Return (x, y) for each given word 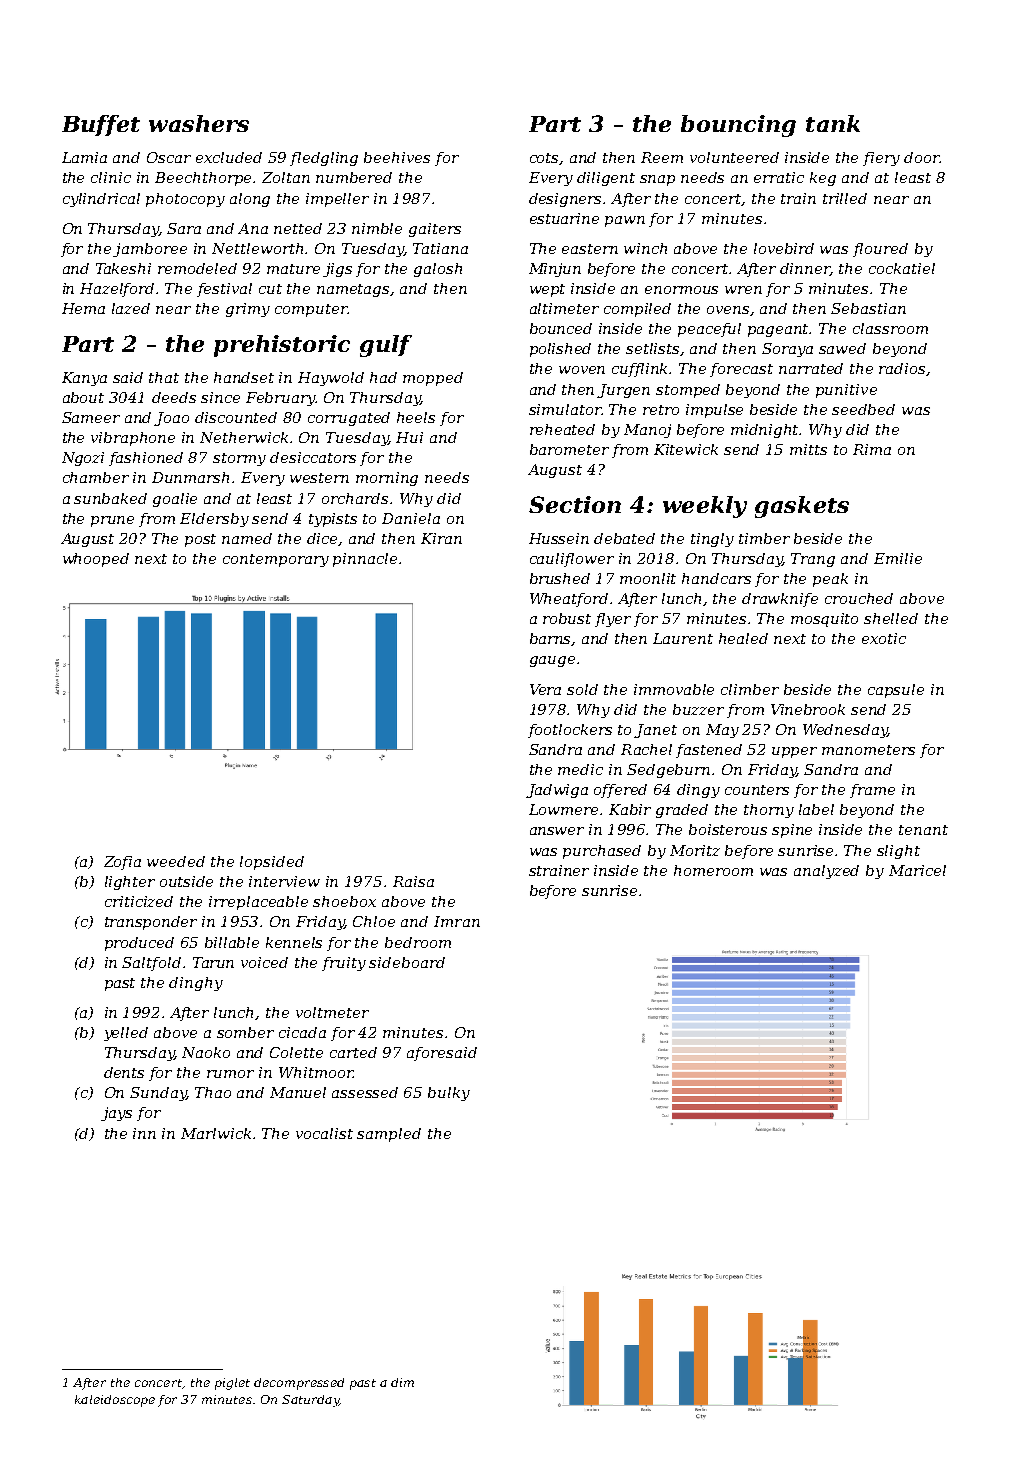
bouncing (738, 126)
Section (575, 504)
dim (402, 1382)
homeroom (713, 870)
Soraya (787, 350)
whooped (96, 560)
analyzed (826, 872)
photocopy (185, 200)
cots (545, 159)
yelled (126, 1034)
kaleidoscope (115, 1401)
